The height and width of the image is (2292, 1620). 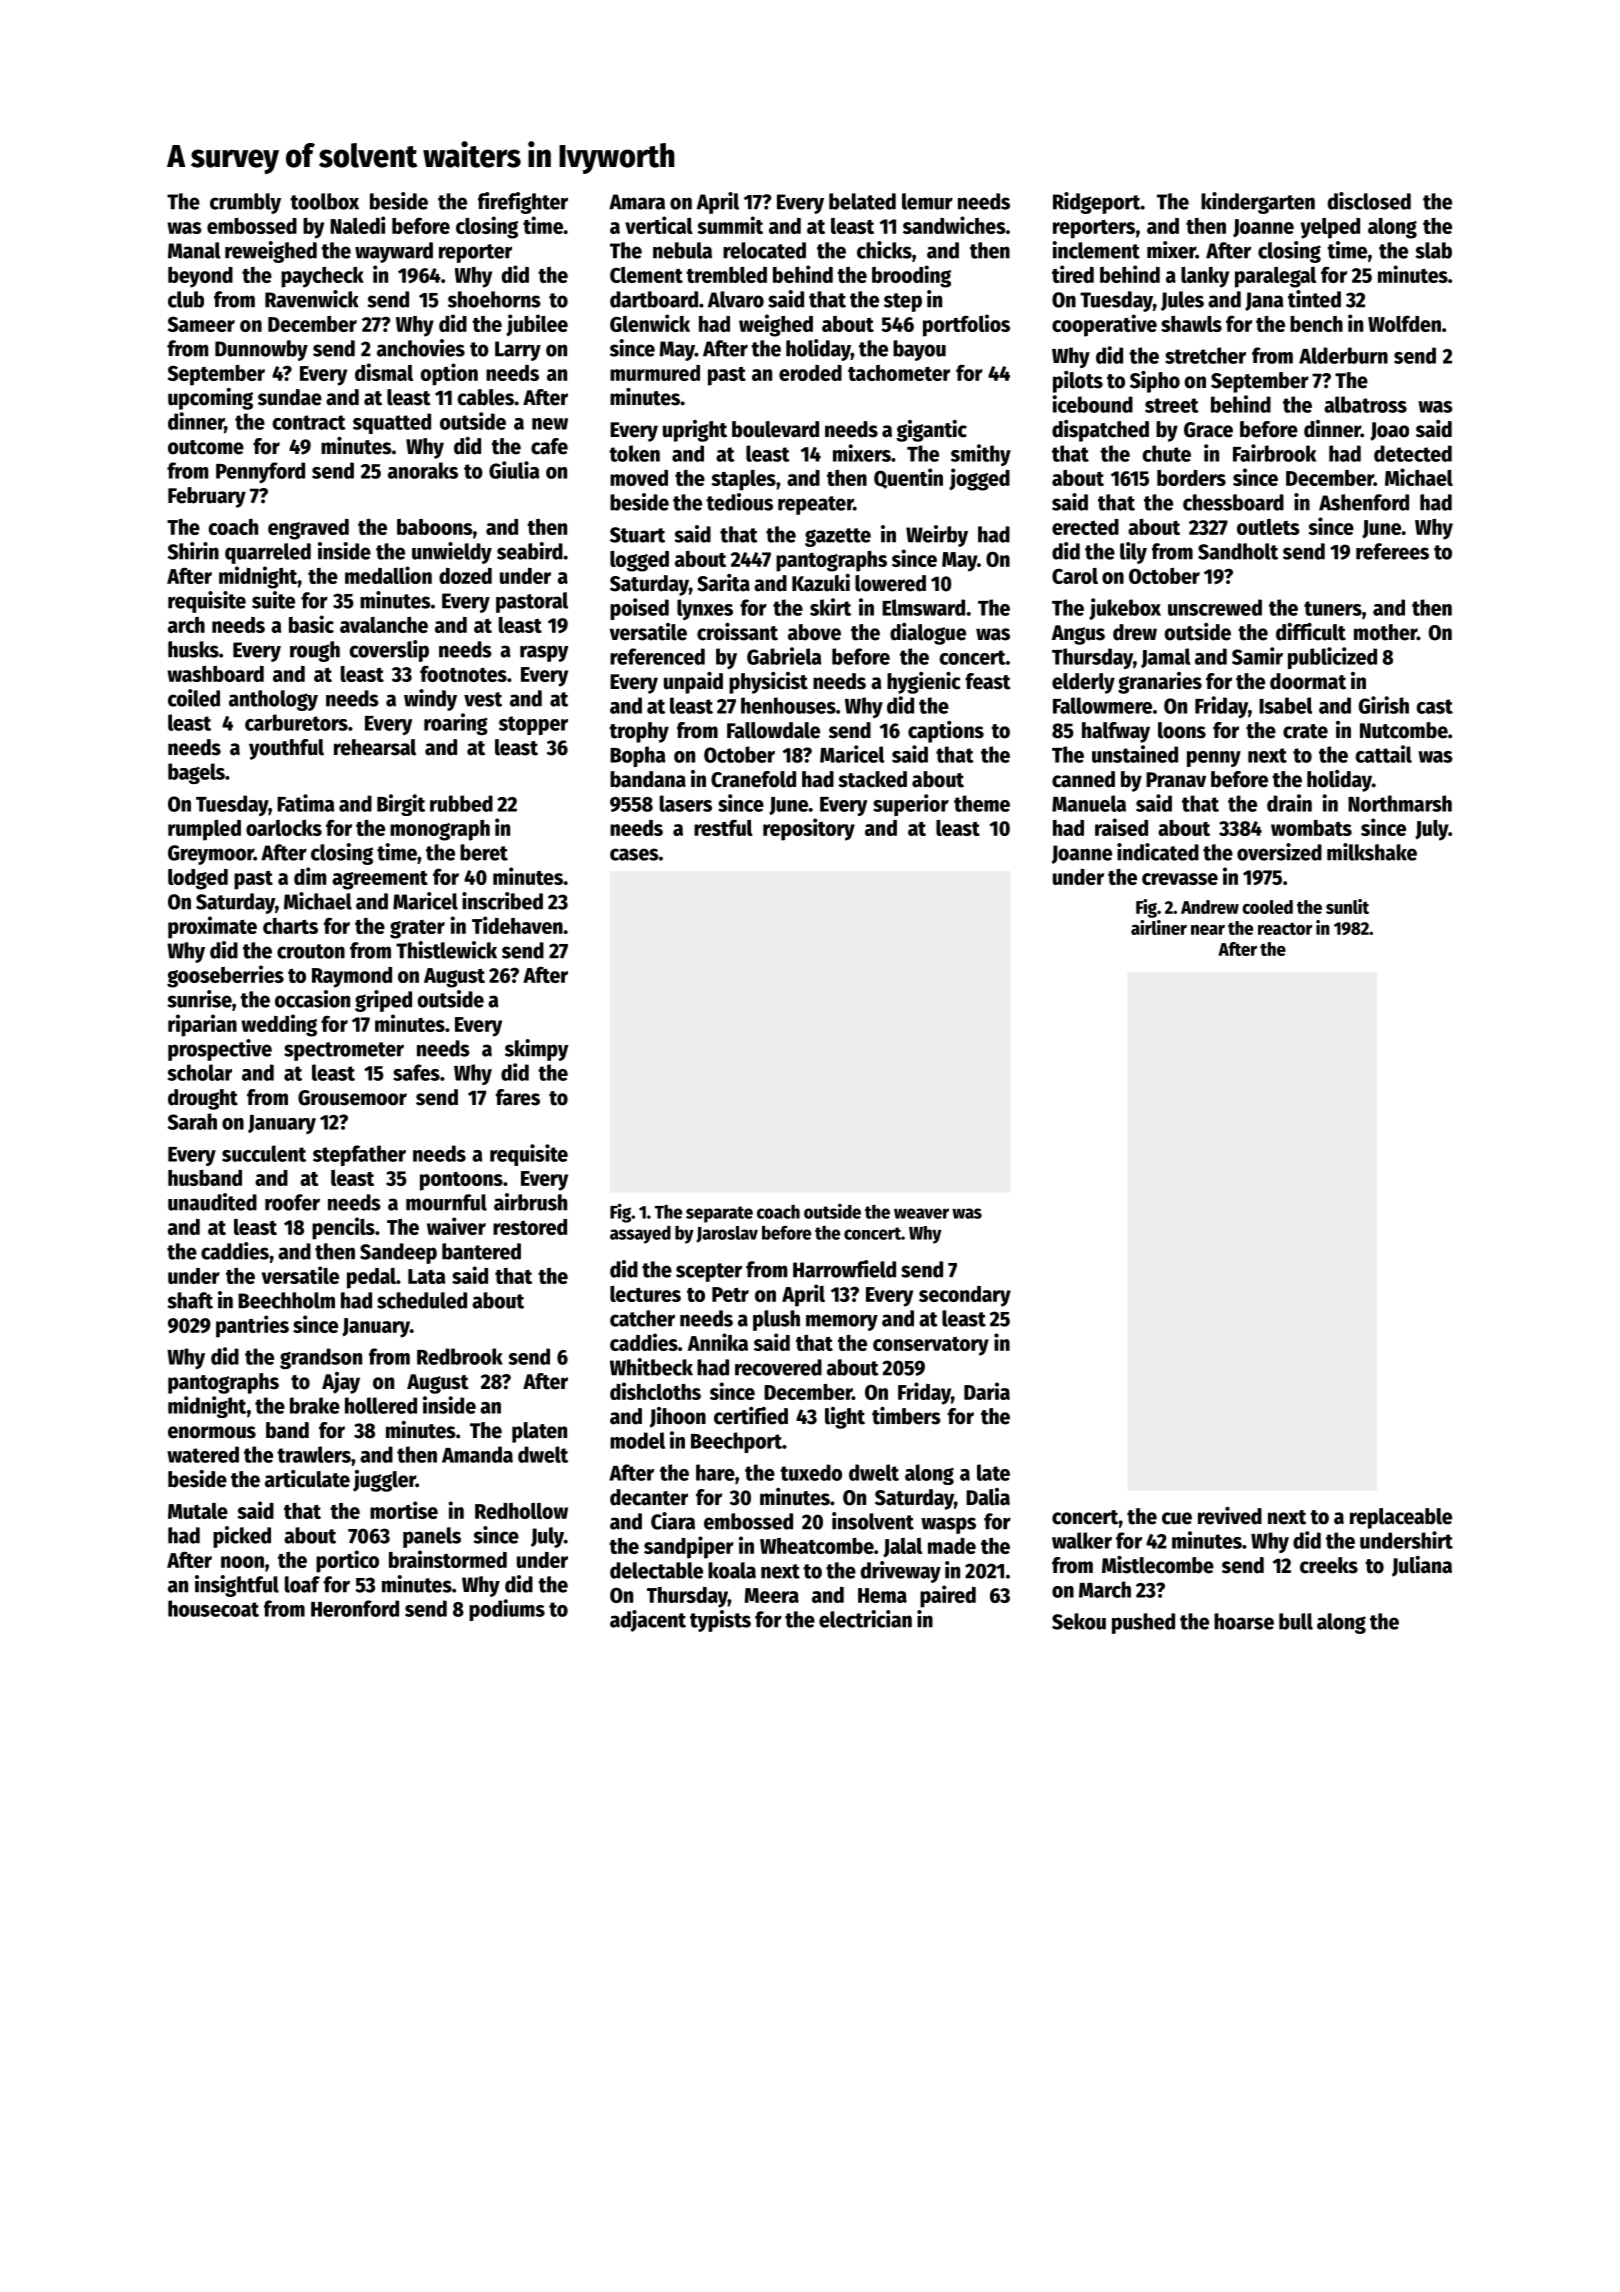 I want to click on bagels, so click(x=196, y=773).
